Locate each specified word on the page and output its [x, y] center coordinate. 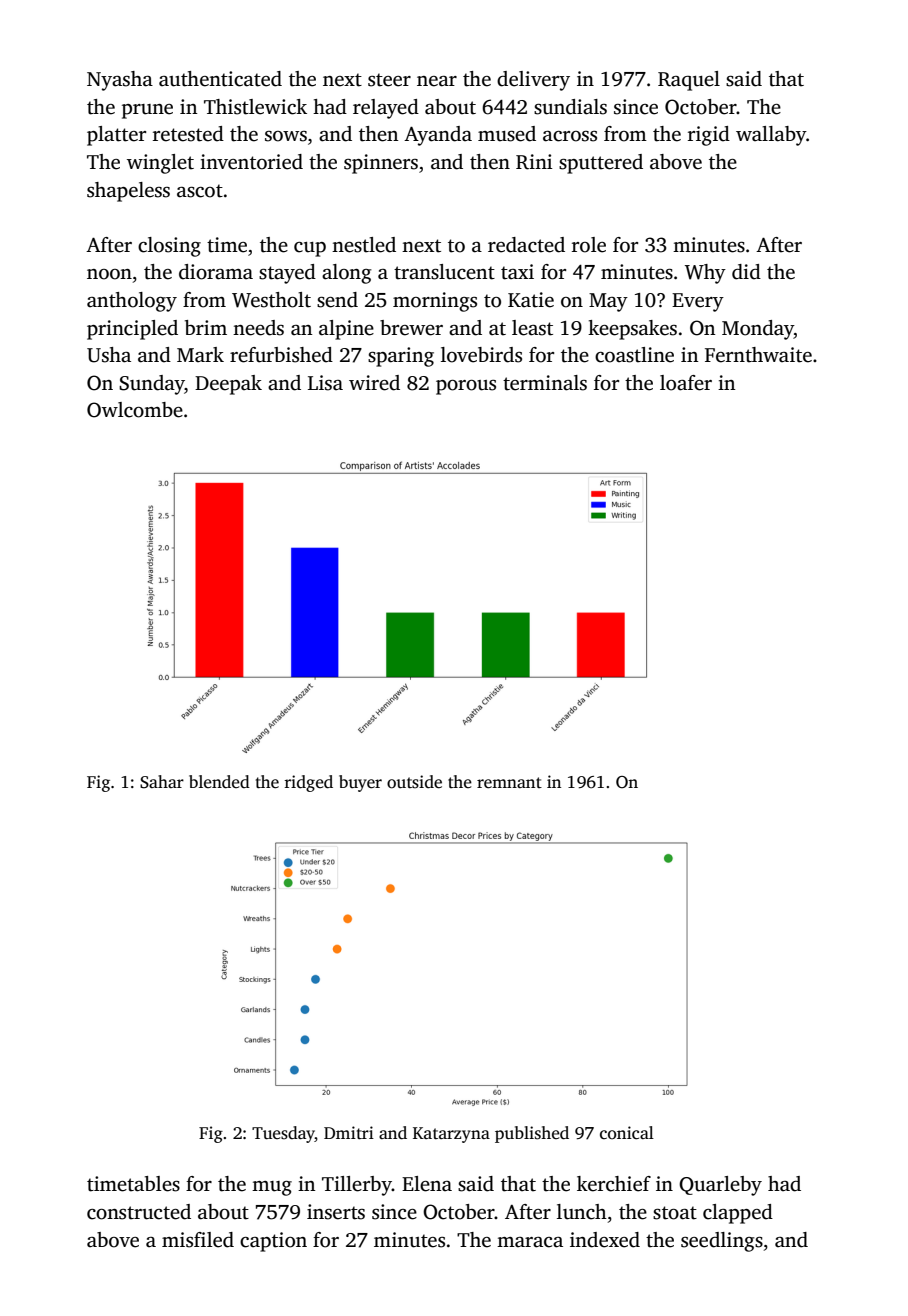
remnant [509, 783]
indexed [605, 1240]
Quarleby [720, 1186]
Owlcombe [135, 410]
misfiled [198, 1240]
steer [389, 80]
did [746, 272]
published [532, 1134]
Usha [109, 355]
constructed [139, 1212]
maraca [530, 1242]
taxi [517, 272]
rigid [709, 136]
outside [414, 782]
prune [147, 111]
